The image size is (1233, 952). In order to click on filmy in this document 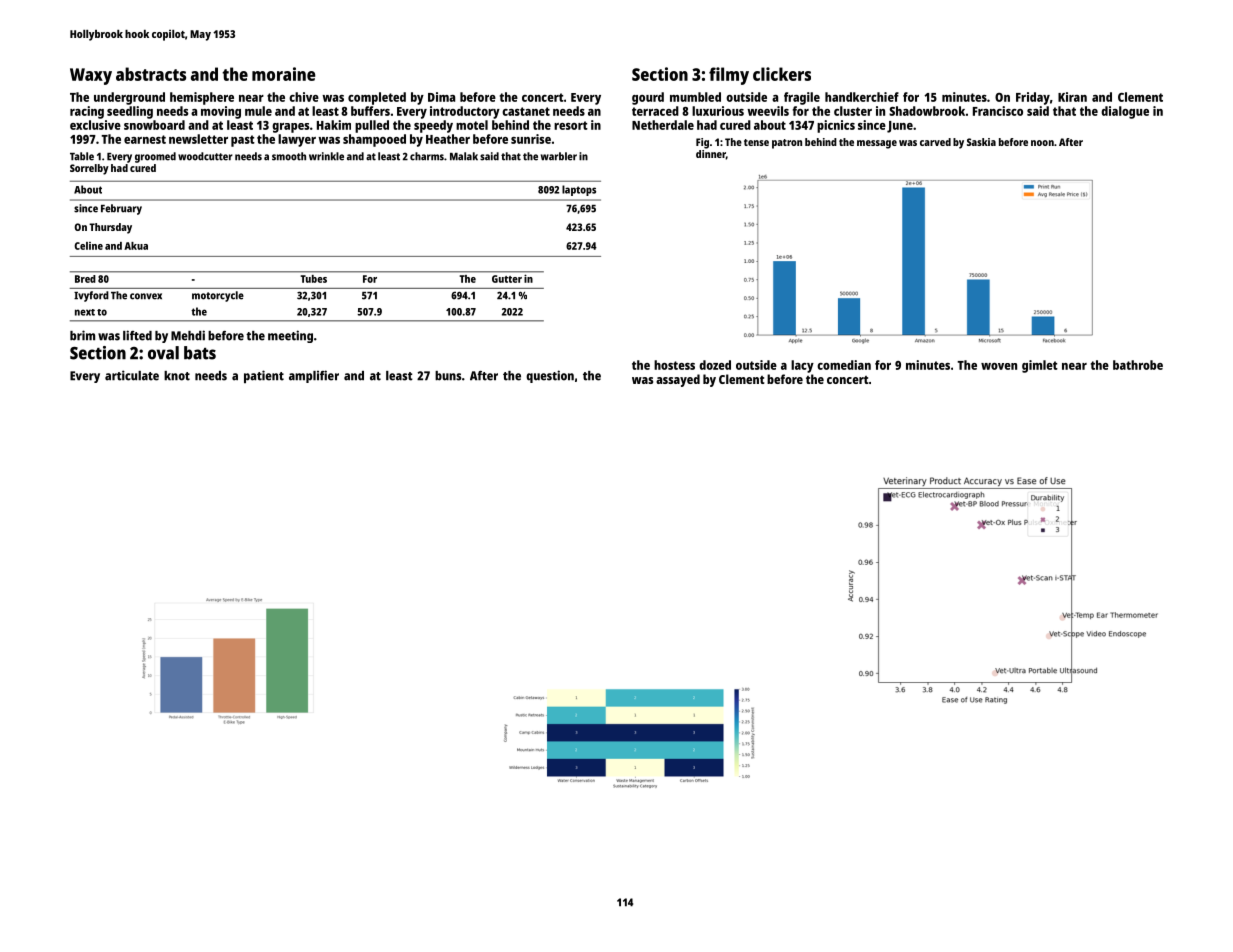, I will do `click(729, 76)`.
